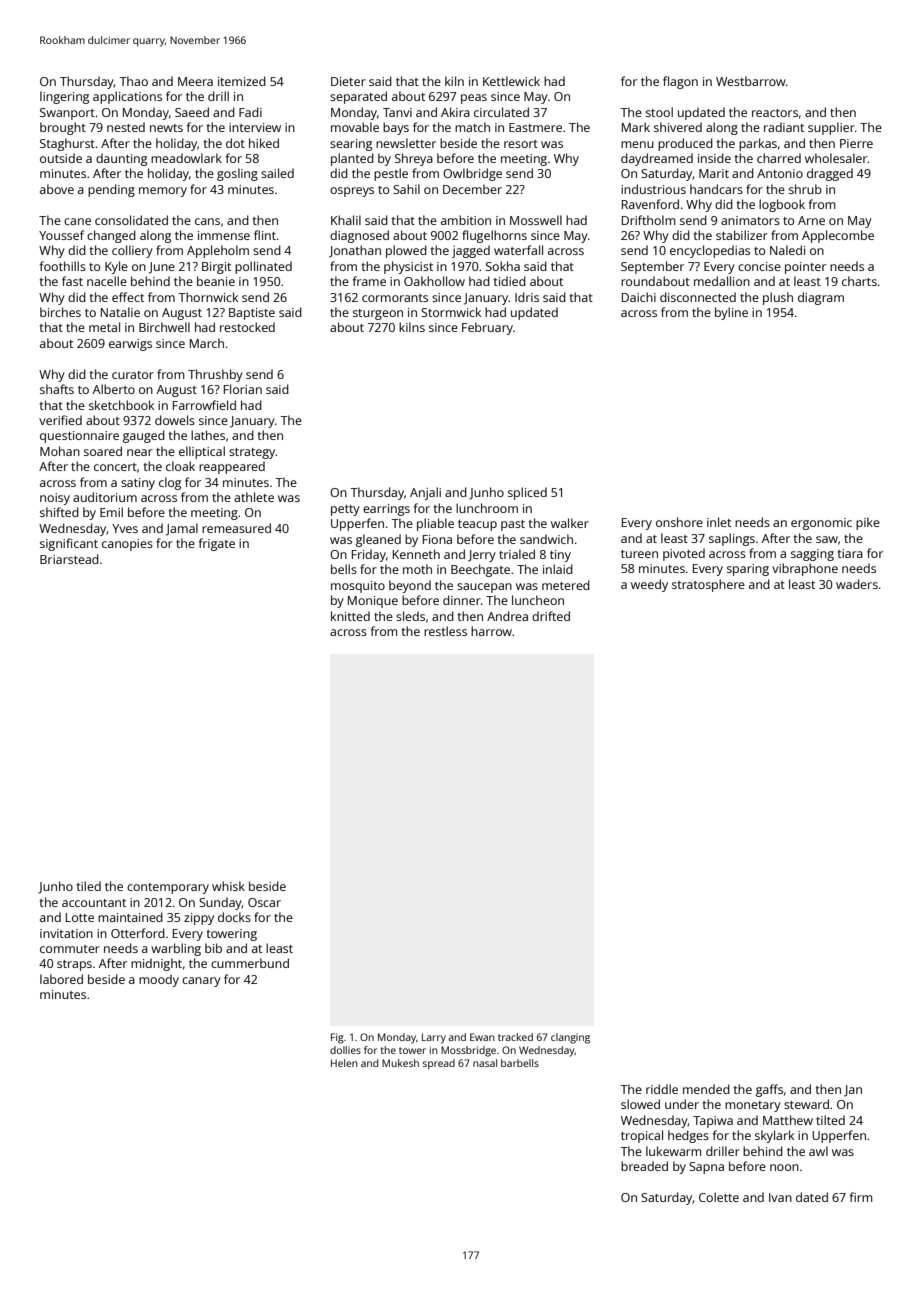 The height and width of the screenshot is (1308, 924). What do you see at coordinates (346, 220) in the screenshot?
I see `Khalil` at bounding box center [346, 220].
